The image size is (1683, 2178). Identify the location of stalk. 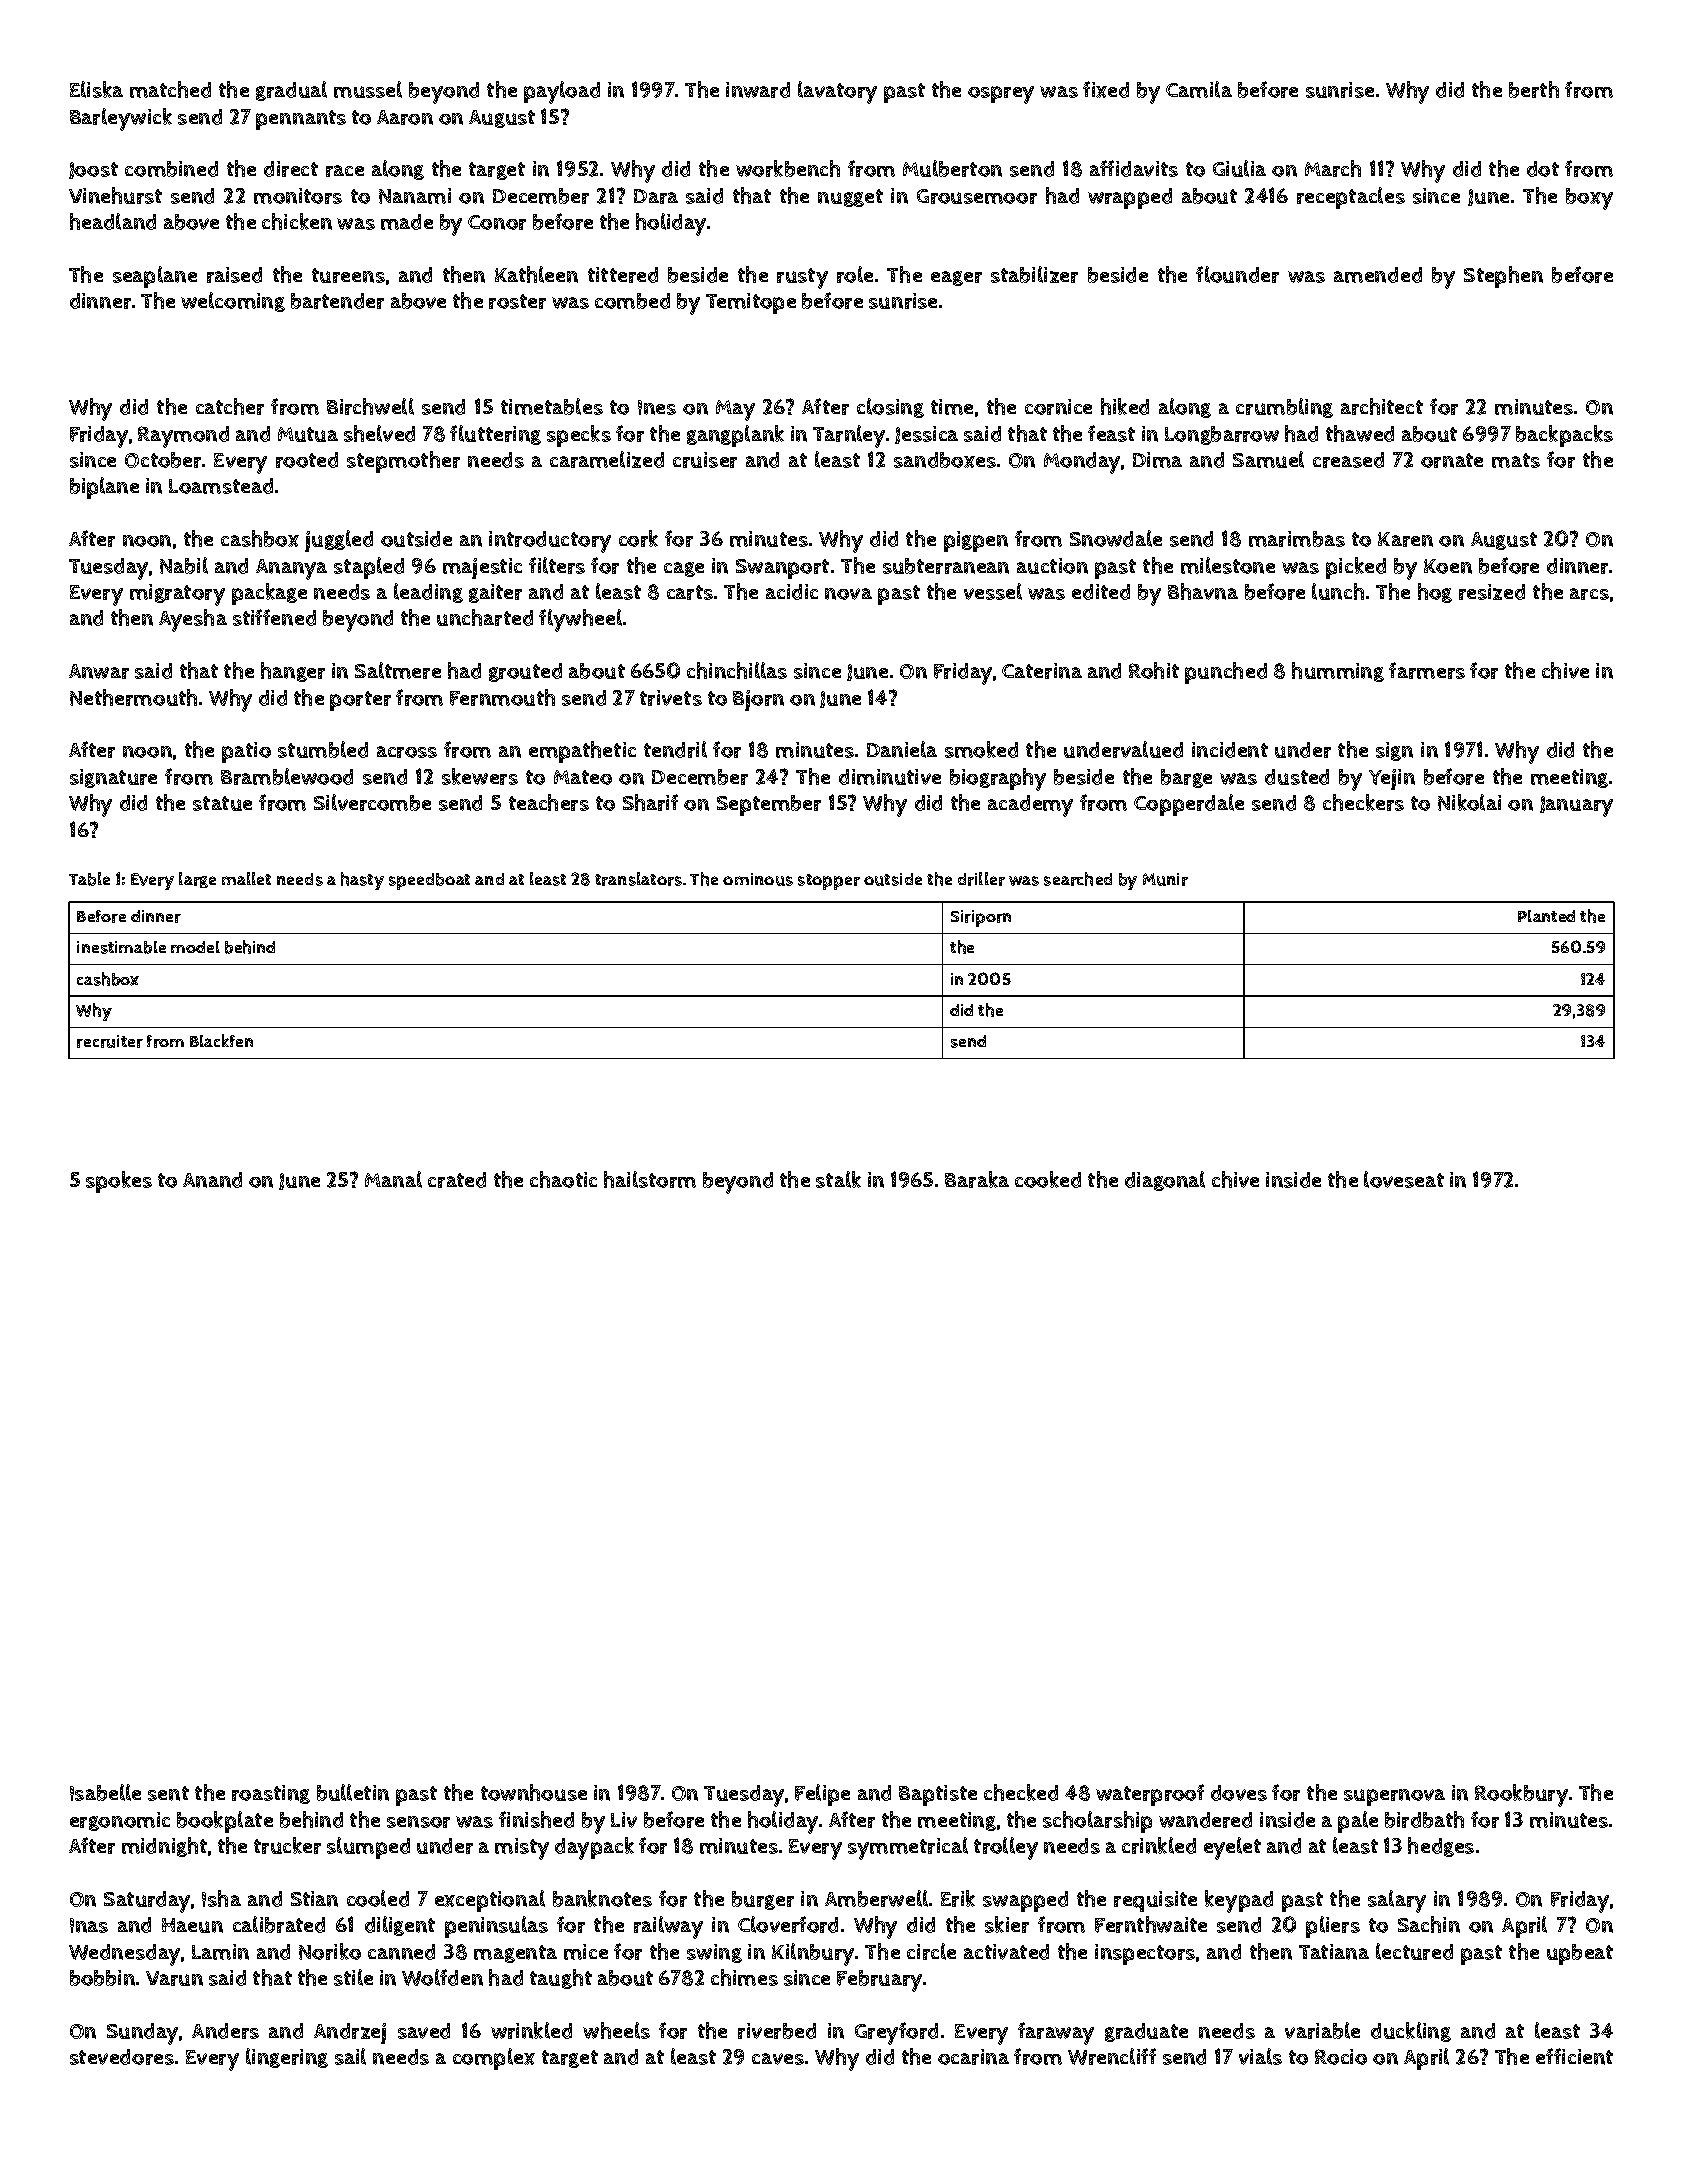
(838, 1179).
